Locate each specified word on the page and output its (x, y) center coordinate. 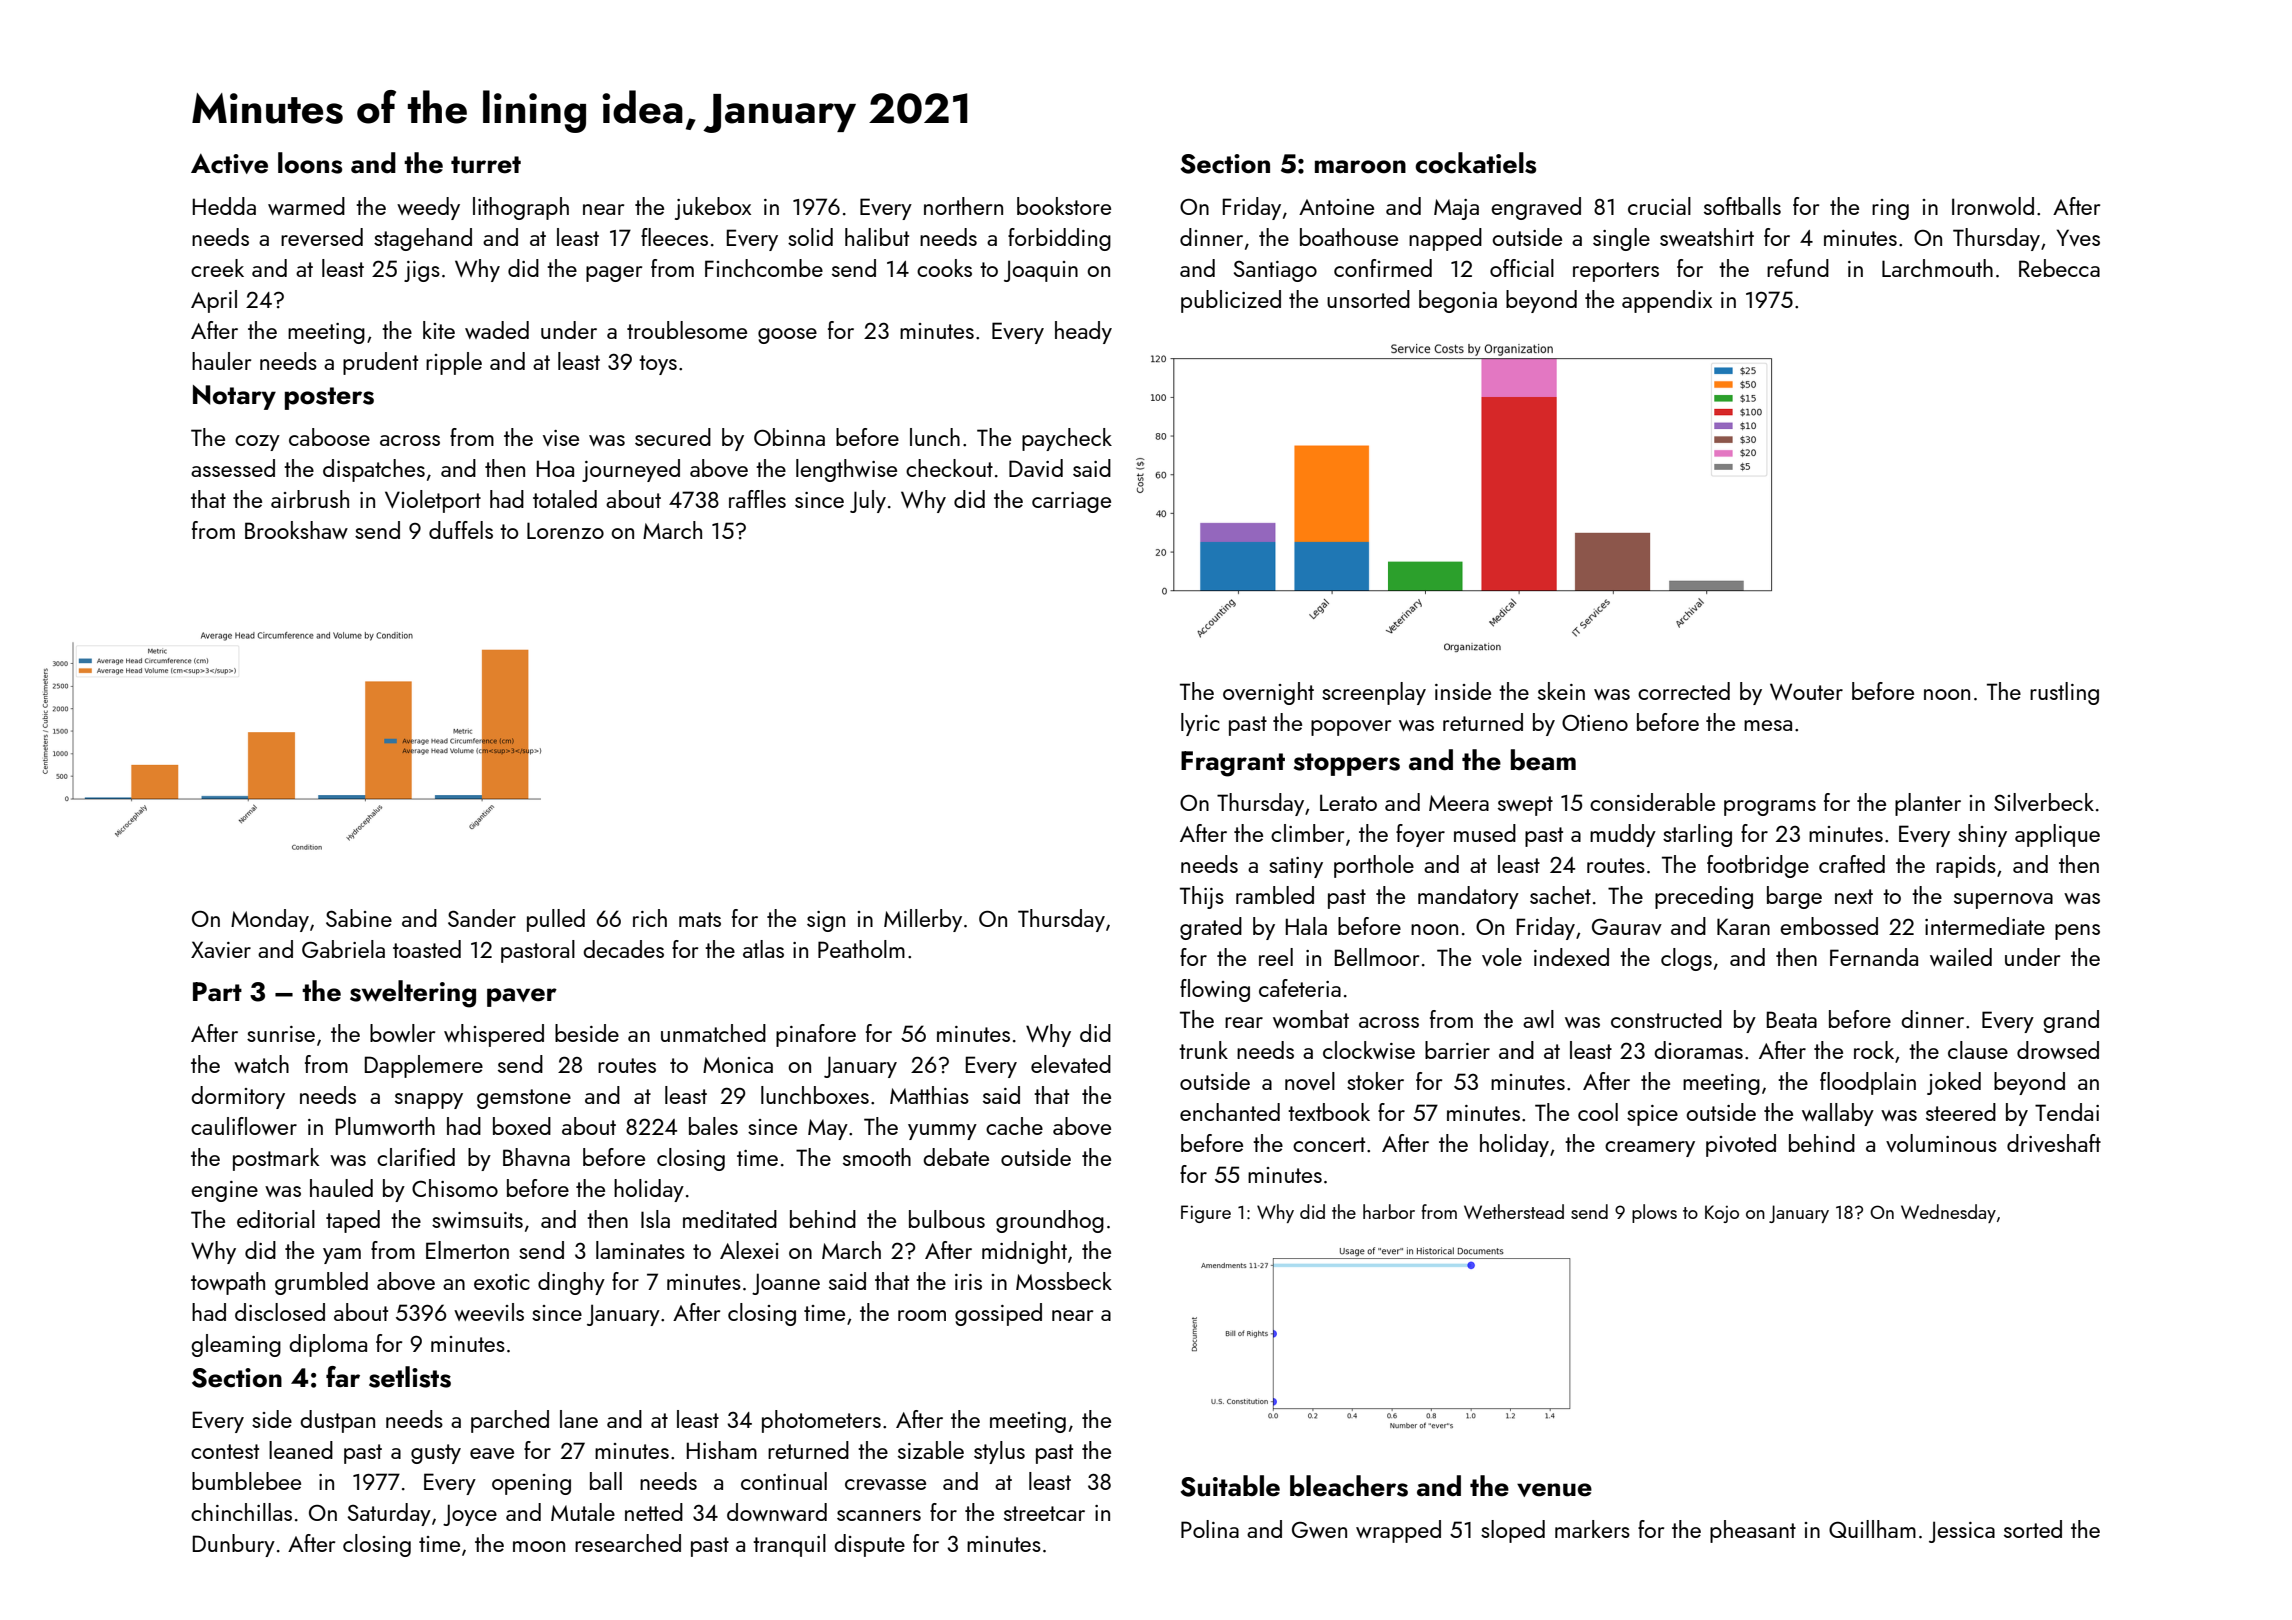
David (1036, 468)
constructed (1666, 1019)
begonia (1458, 301)
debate (956, 1157)
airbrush (310, 499)
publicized (1231, 301)
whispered (494, 1035)
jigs (422, 271)
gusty (436, 1454)
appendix (1667, 301)
